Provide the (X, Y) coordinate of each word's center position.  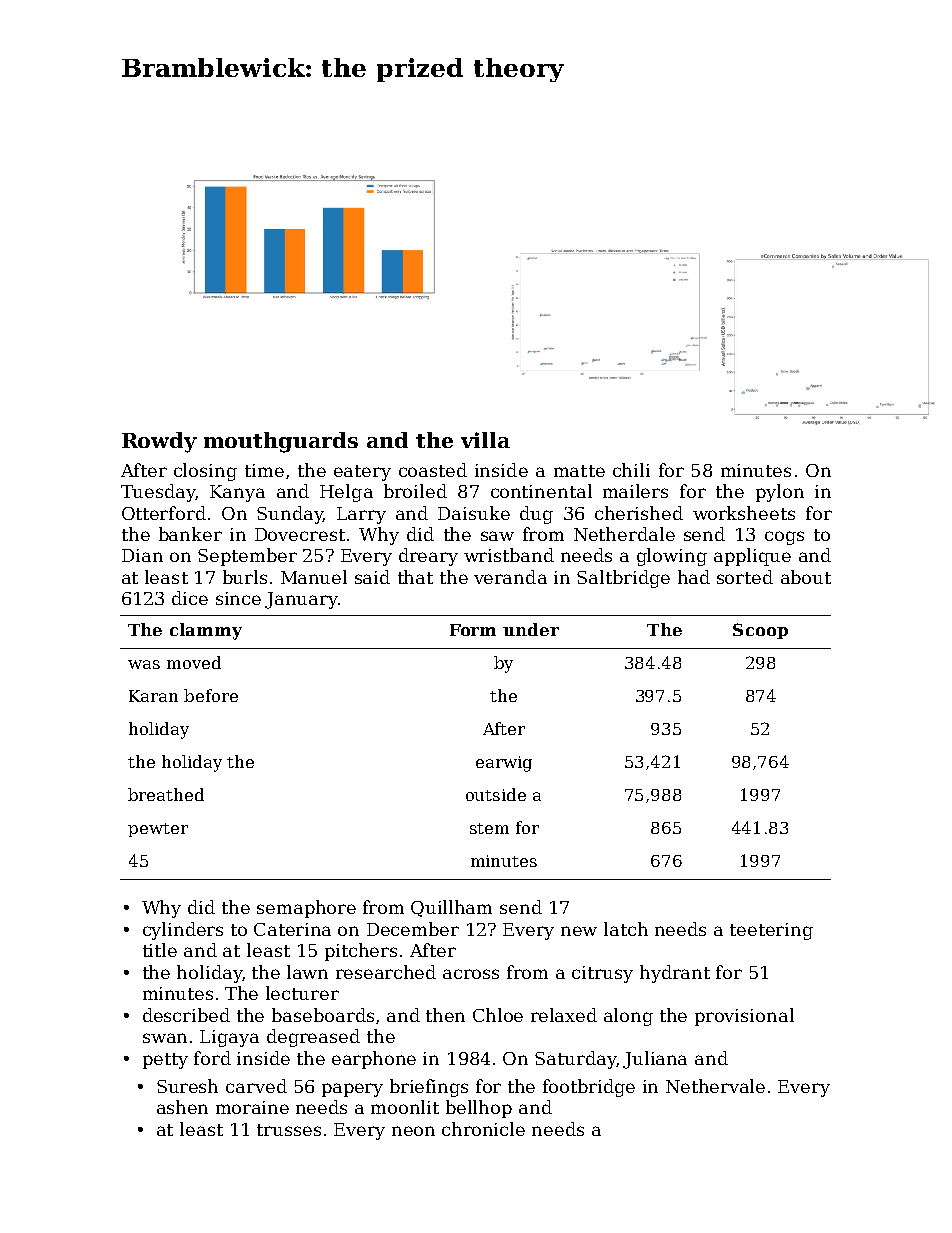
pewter (158, 830)
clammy (206, 631)
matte (579, 471)
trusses (289, 1130)
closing (205, 472)
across (471, 974)
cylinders (183, 931)
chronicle (483, 1129)
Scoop (760, 631)
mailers (635, 491)
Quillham (451, 908)
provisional (744, 1017)
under (531, 629)
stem (489, 828)
